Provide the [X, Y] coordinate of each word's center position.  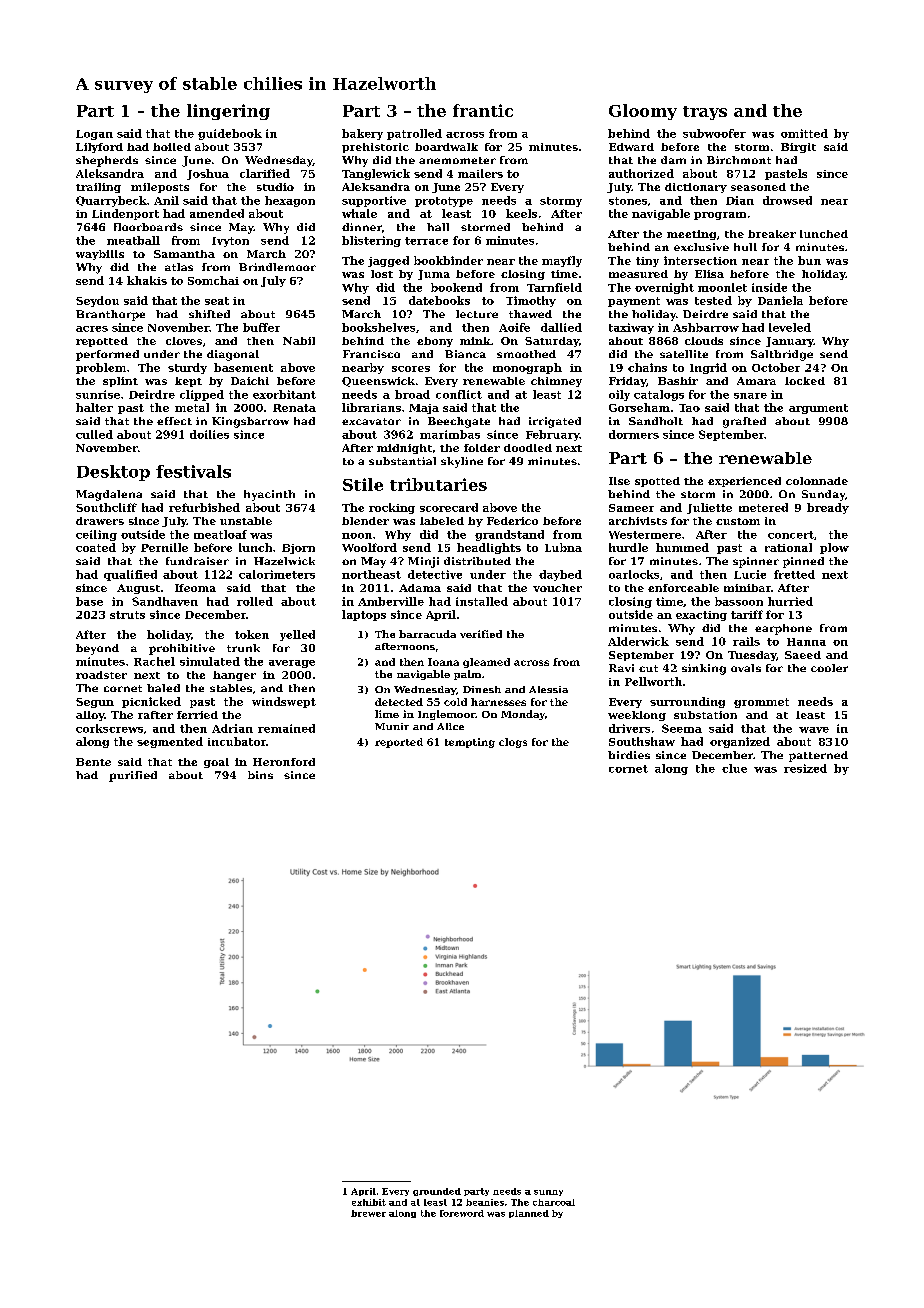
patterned [818, 756]
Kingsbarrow [250, 422]
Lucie [750, 574]
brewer [368, 1213]
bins [260, 775]
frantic [483, 110]
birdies [629, 755]
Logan [94, 135]
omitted [804, 133]
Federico [512, 521]
